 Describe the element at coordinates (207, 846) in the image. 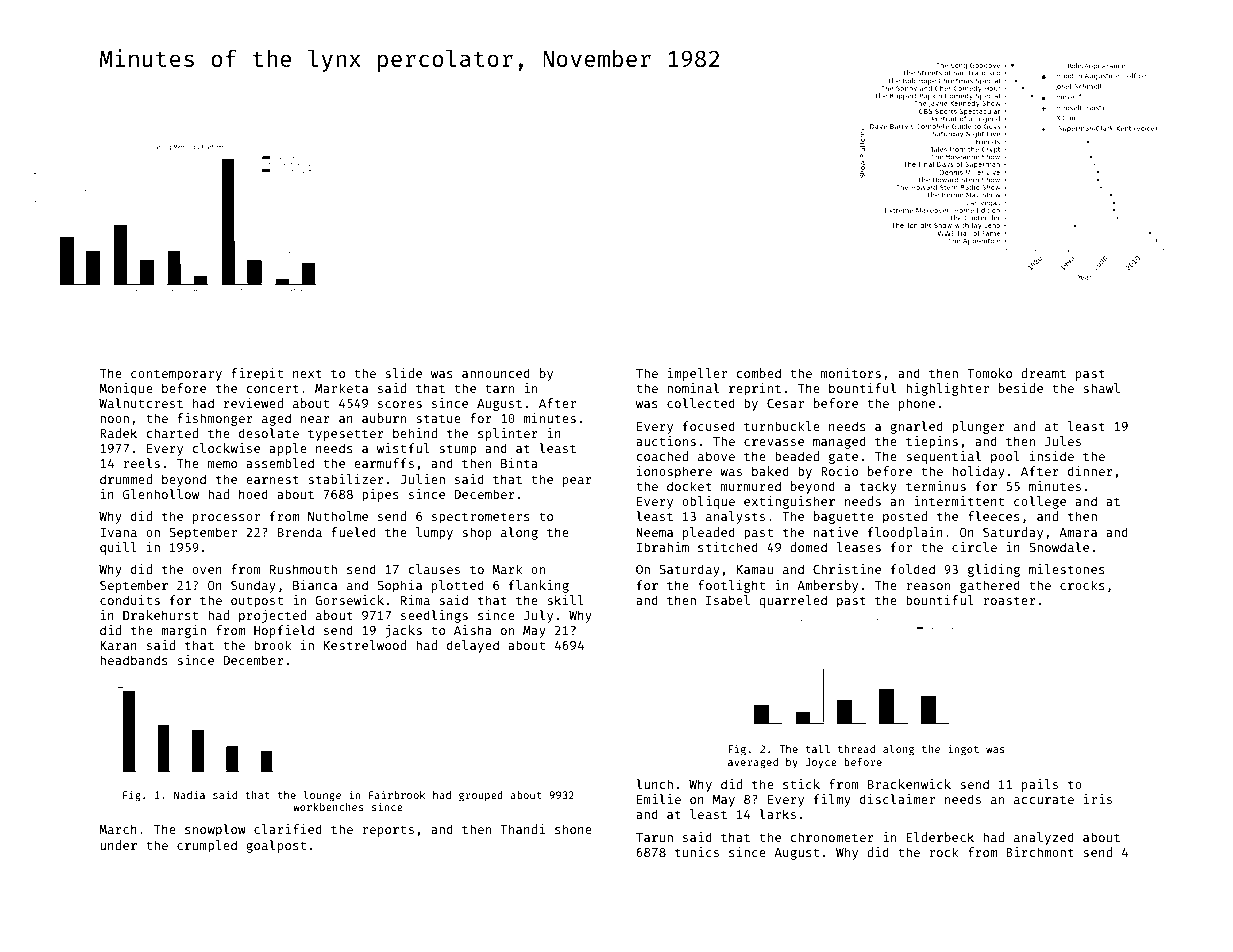

I see `crumpled` at that location.
